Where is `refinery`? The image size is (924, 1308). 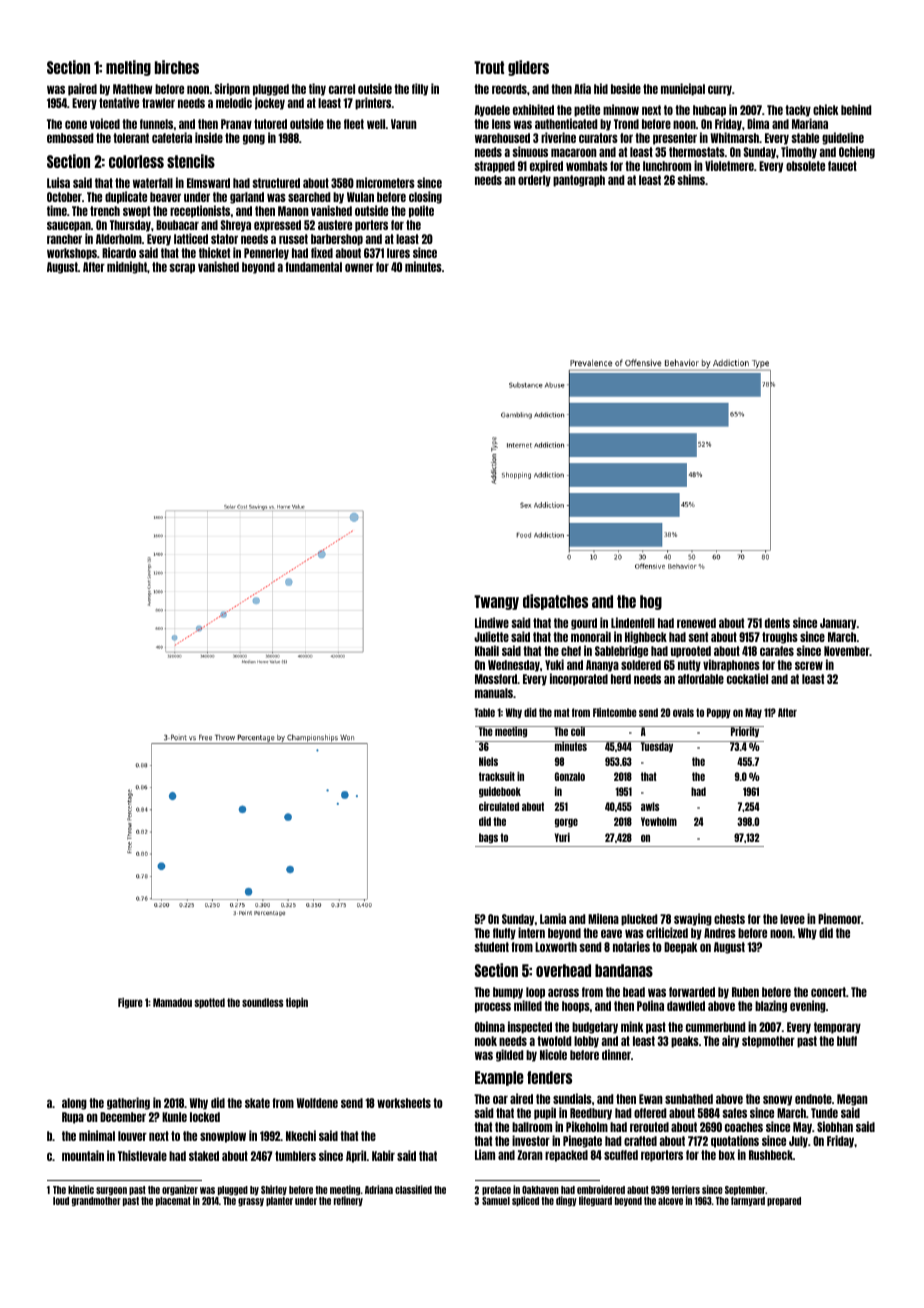
refinery is located at coordinates (348, 1201).
